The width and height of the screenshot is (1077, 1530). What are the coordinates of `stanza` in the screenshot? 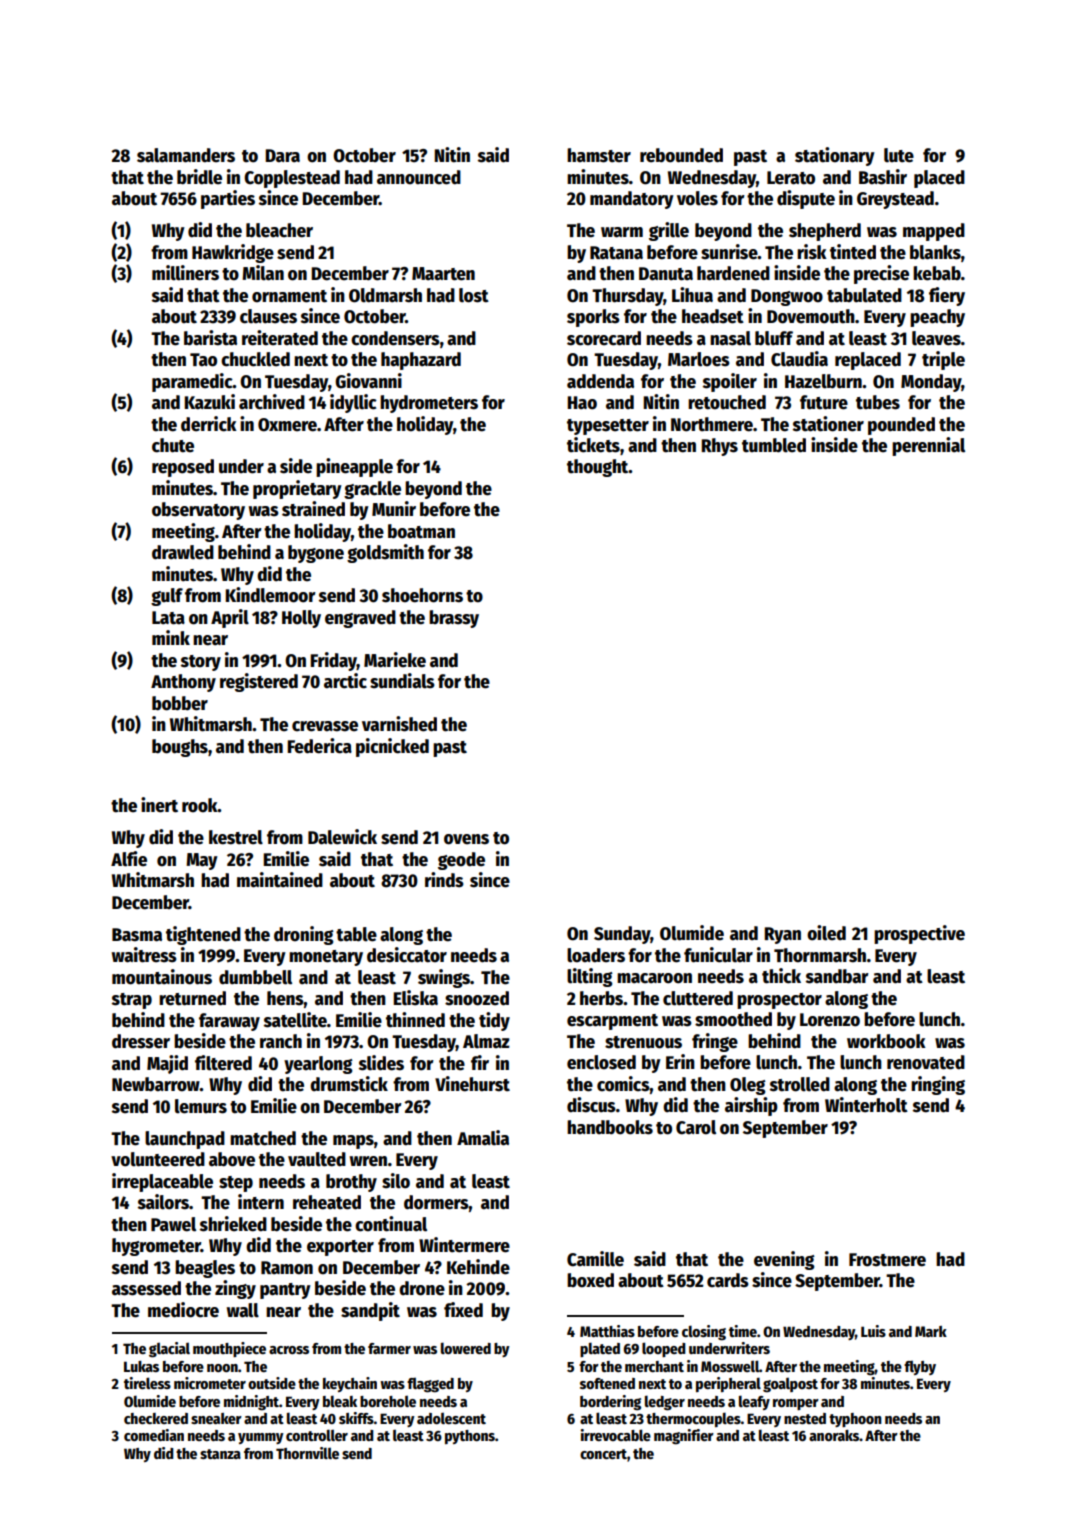 It's located at (220, 1454).
